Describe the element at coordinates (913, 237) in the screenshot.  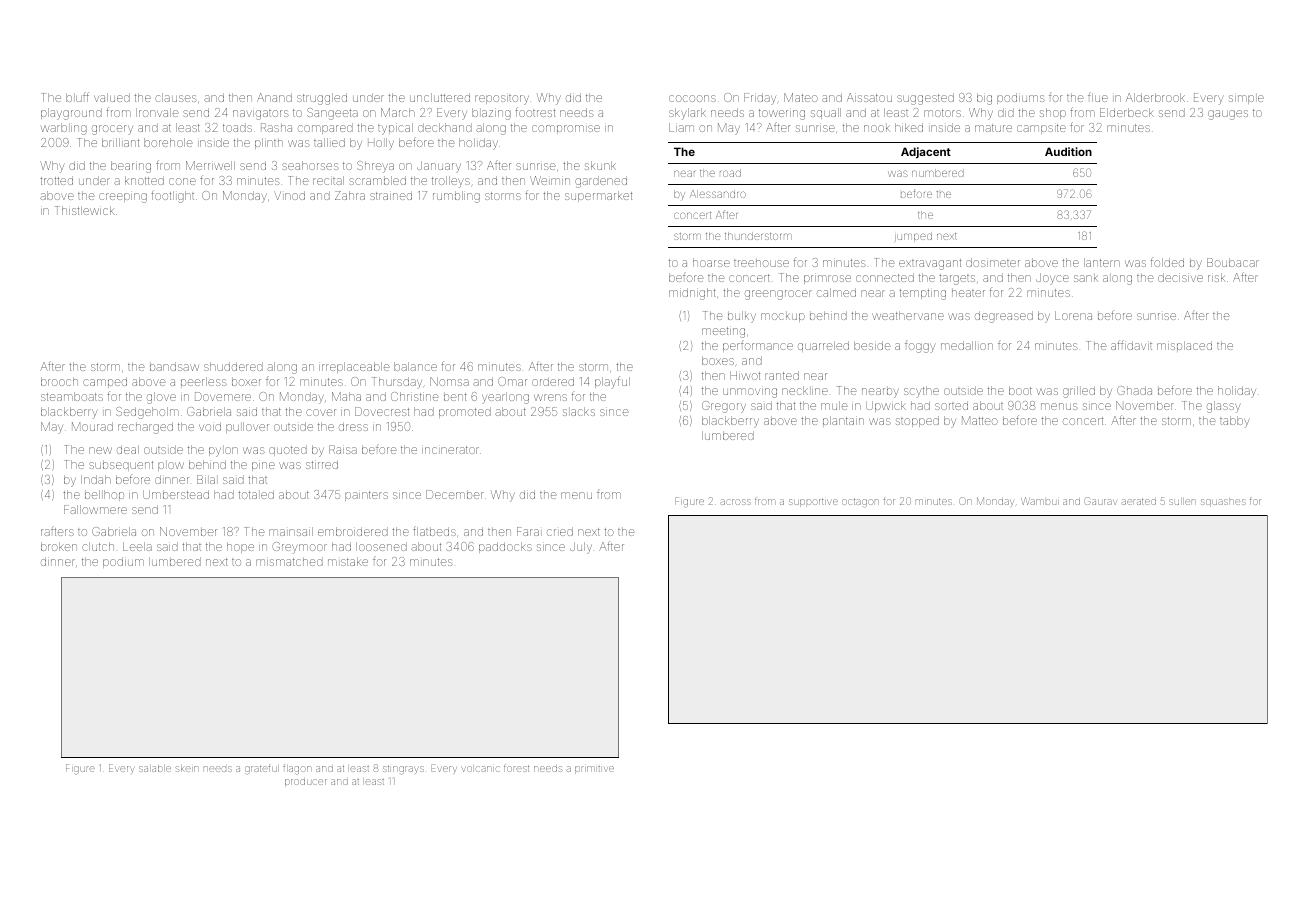
I see `jumped` at that location.
